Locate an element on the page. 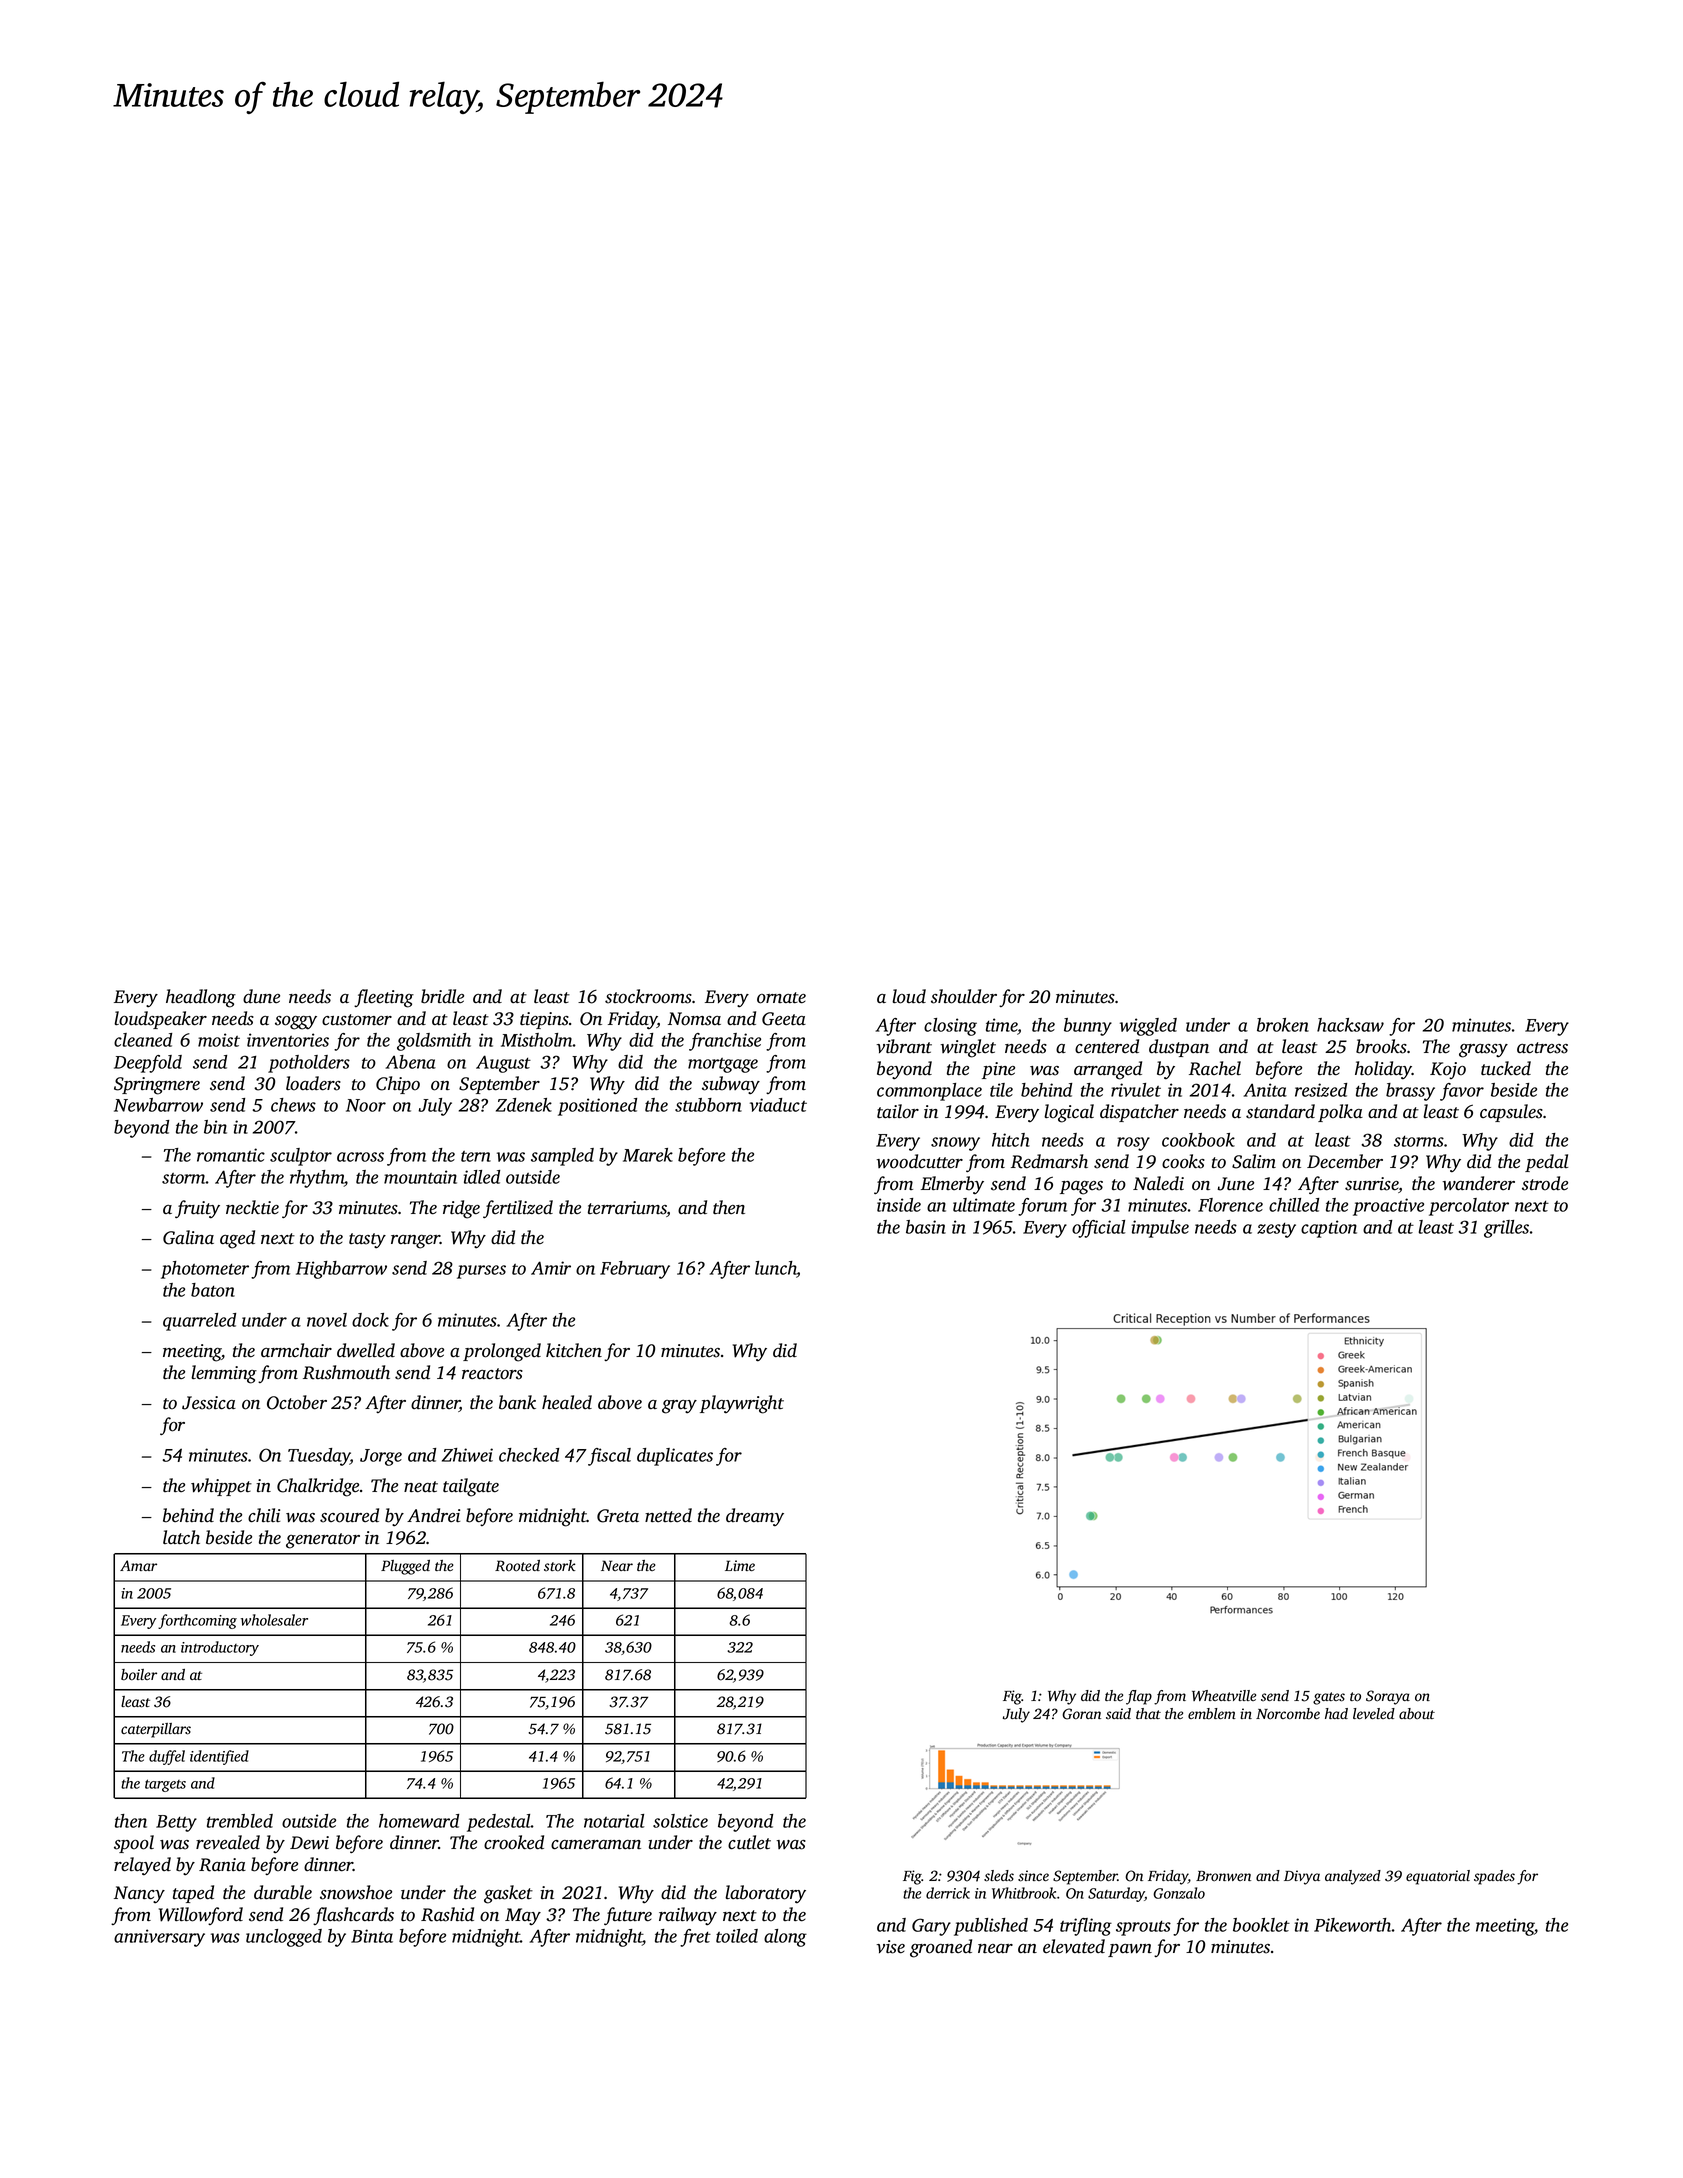  hacksaw is located at coordinates (1350, 1025).
